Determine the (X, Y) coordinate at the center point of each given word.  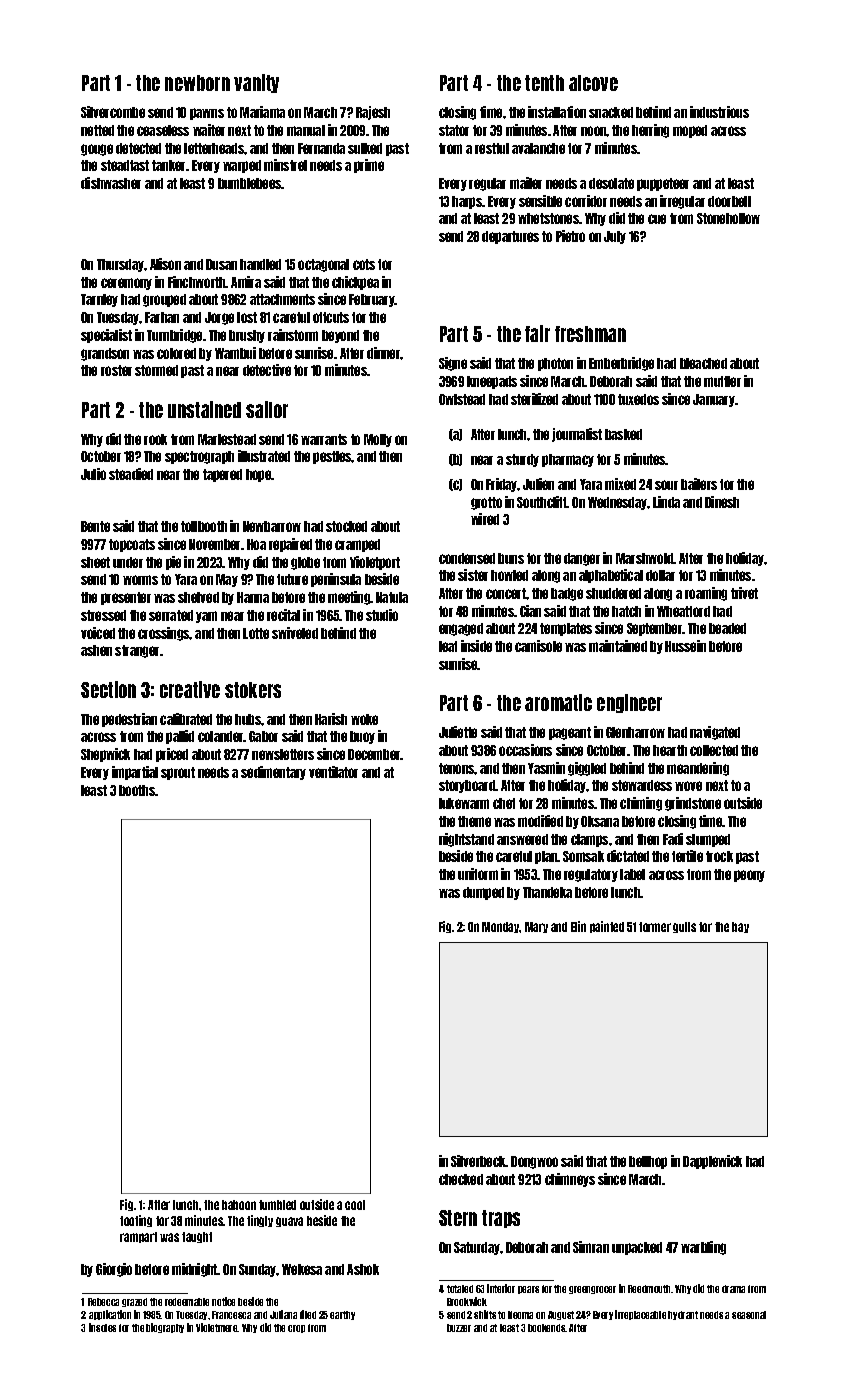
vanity (256, 83)
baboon (239, 1205)
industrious (719, 112)
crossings (164, 634)
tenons (457, 768)
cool (355, 1205)
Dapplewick (712, 1162)
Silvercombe (113, 112)
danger (582, 559)
